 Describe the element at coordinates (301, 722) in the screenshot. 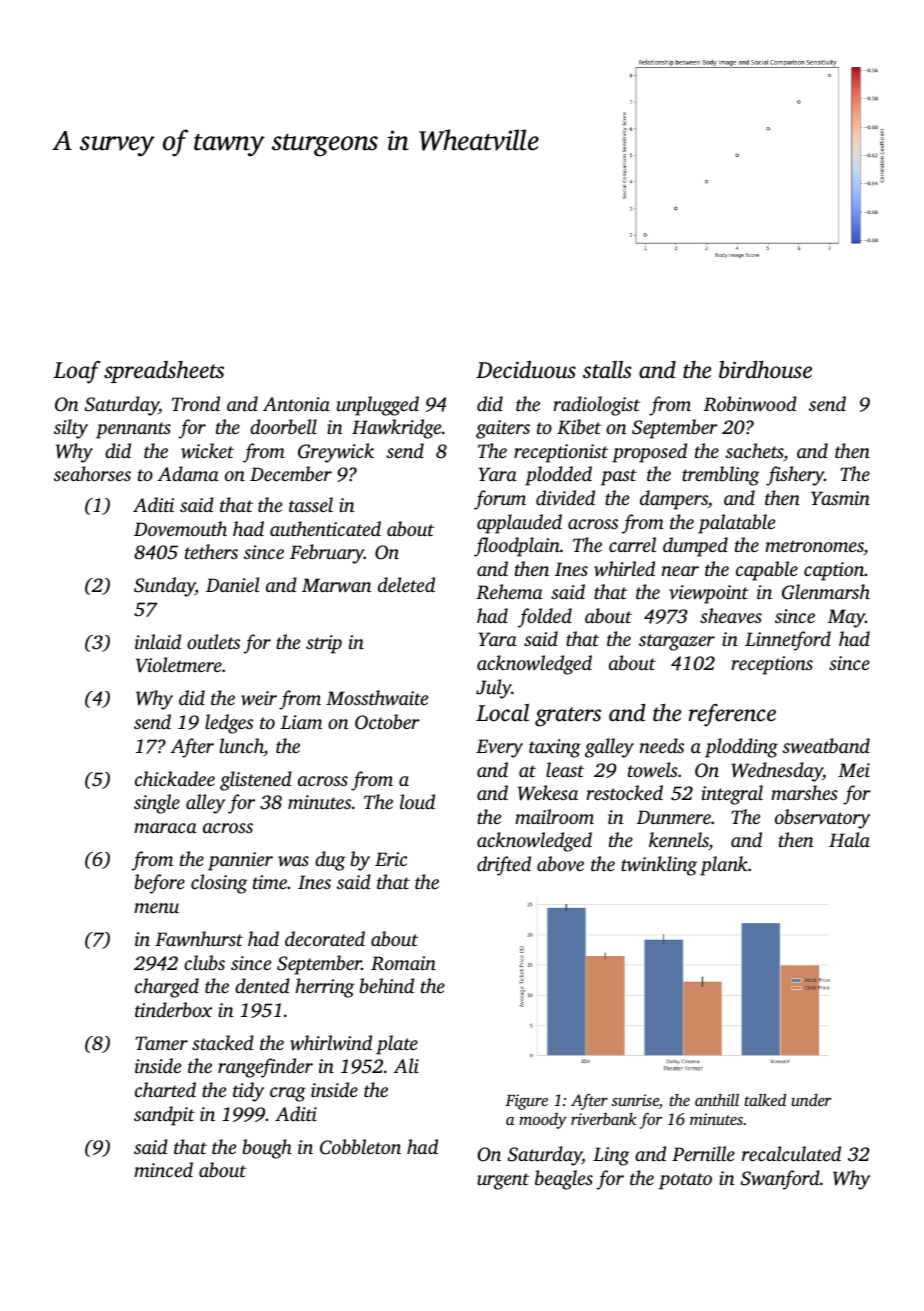

I see `Liam` at that location.
